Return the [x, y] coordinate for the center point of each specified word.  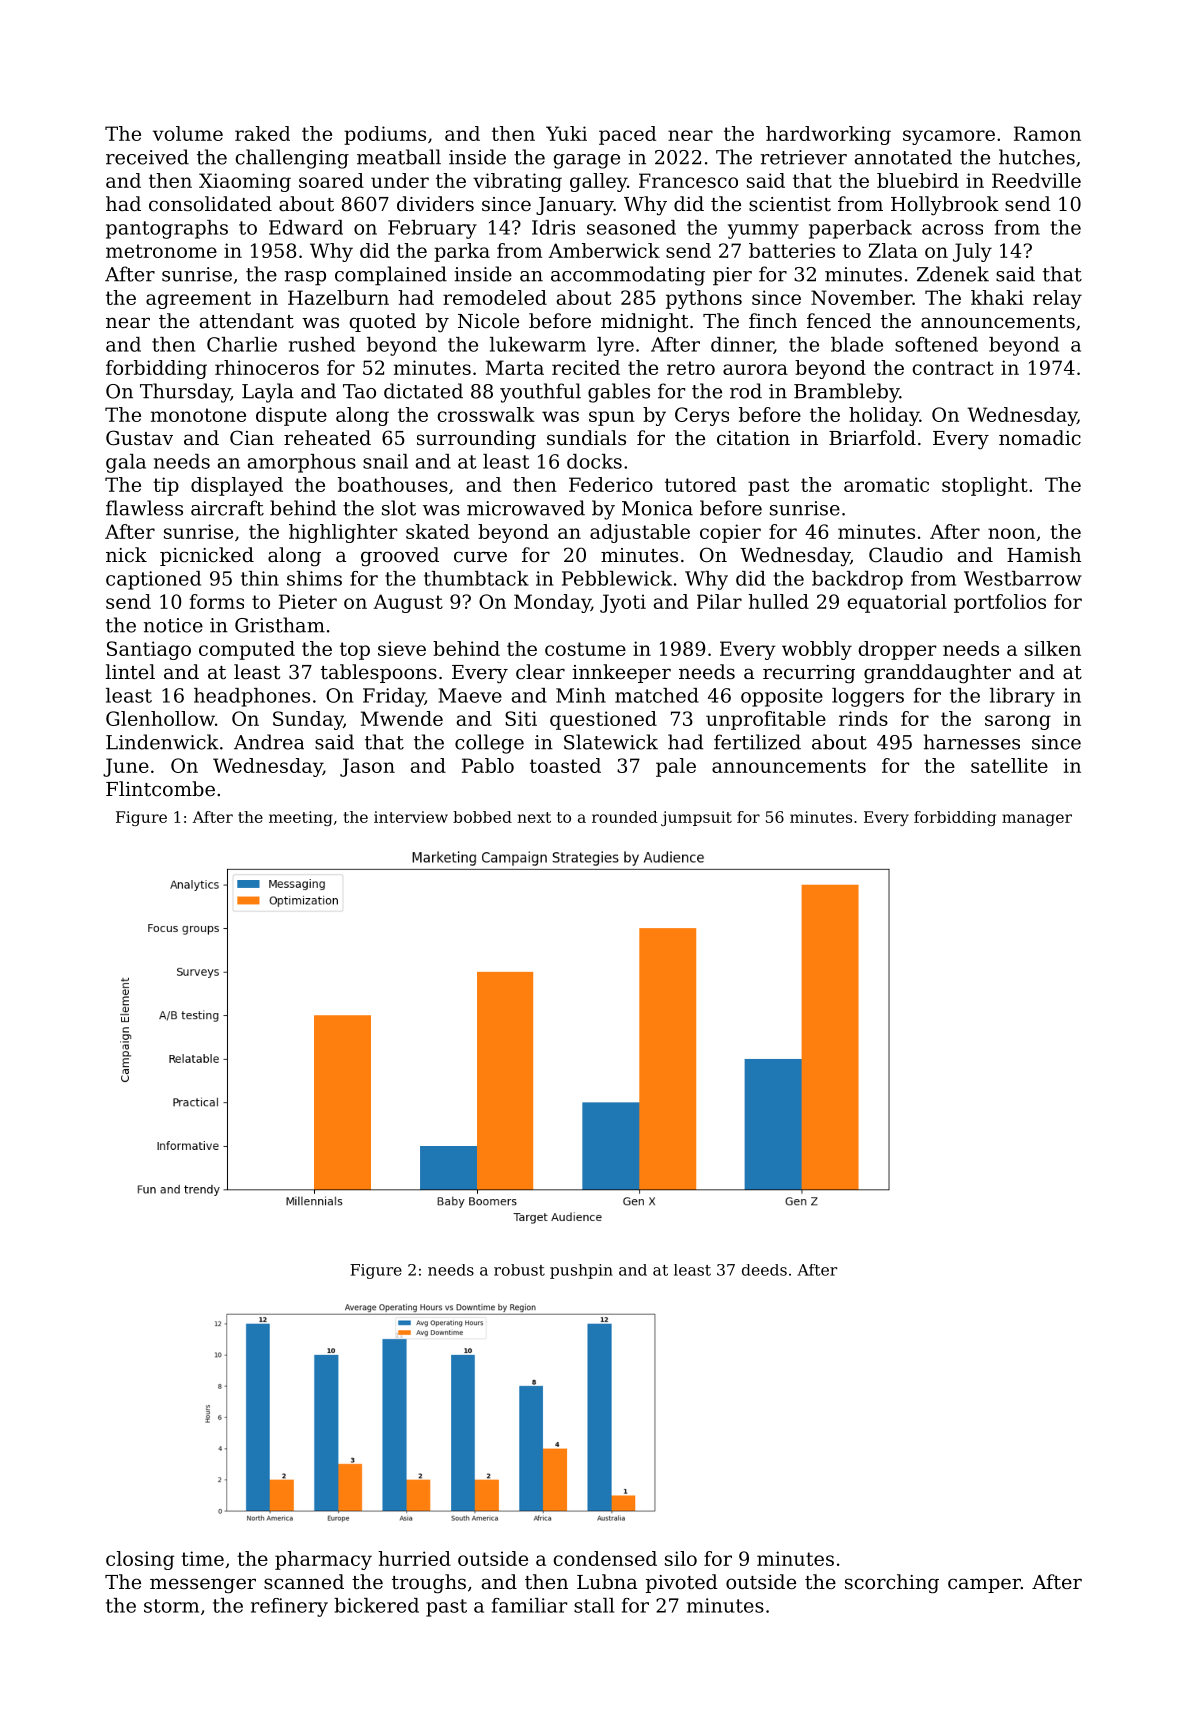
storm [171, 1606]
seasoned [631, 227]
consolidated [210, 204]
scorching [892, 1584]
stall [594, 1605]
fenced [839, 321]
